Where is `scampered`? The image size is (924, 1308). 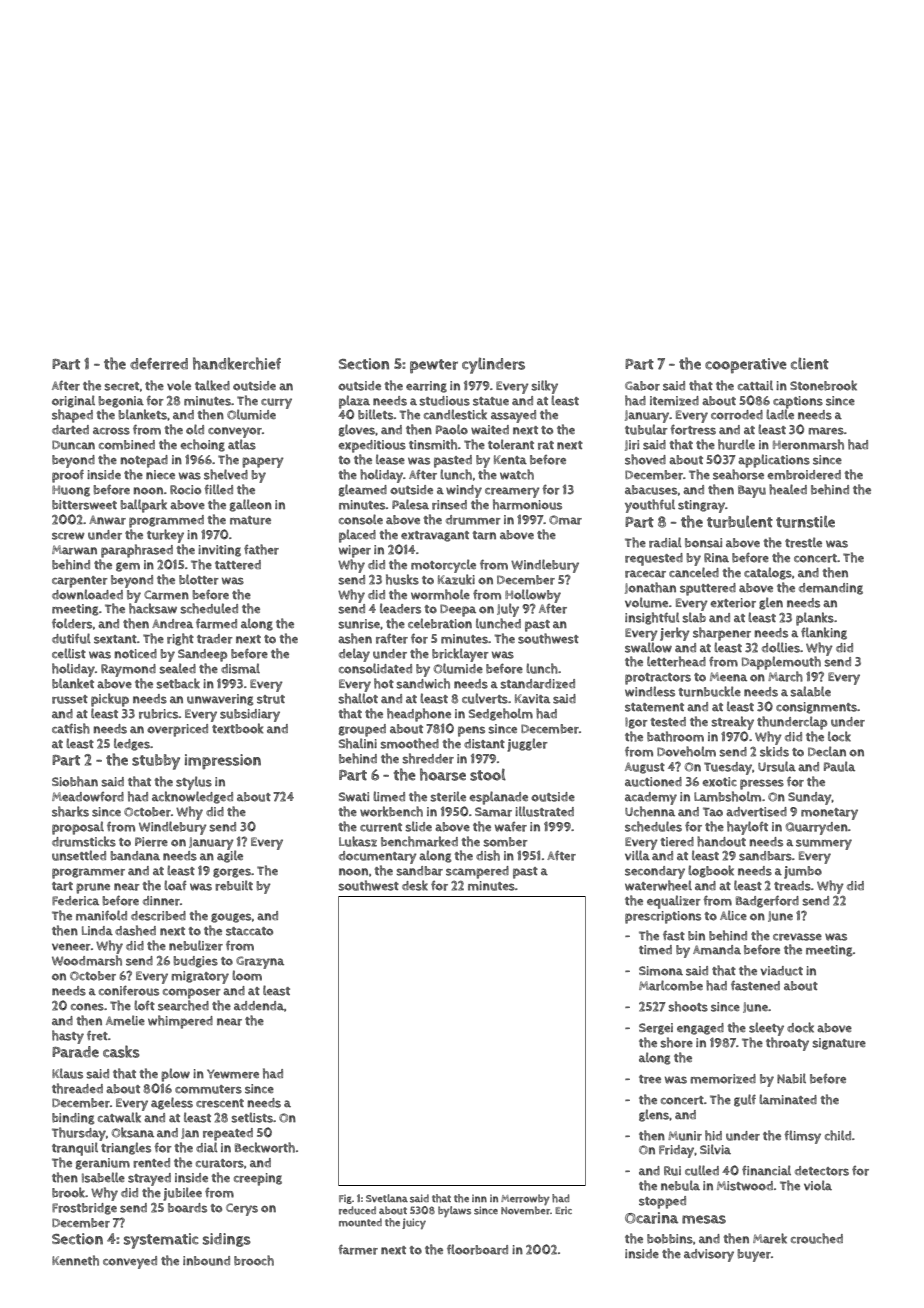 scampered is located at coordinates (477, 872).
